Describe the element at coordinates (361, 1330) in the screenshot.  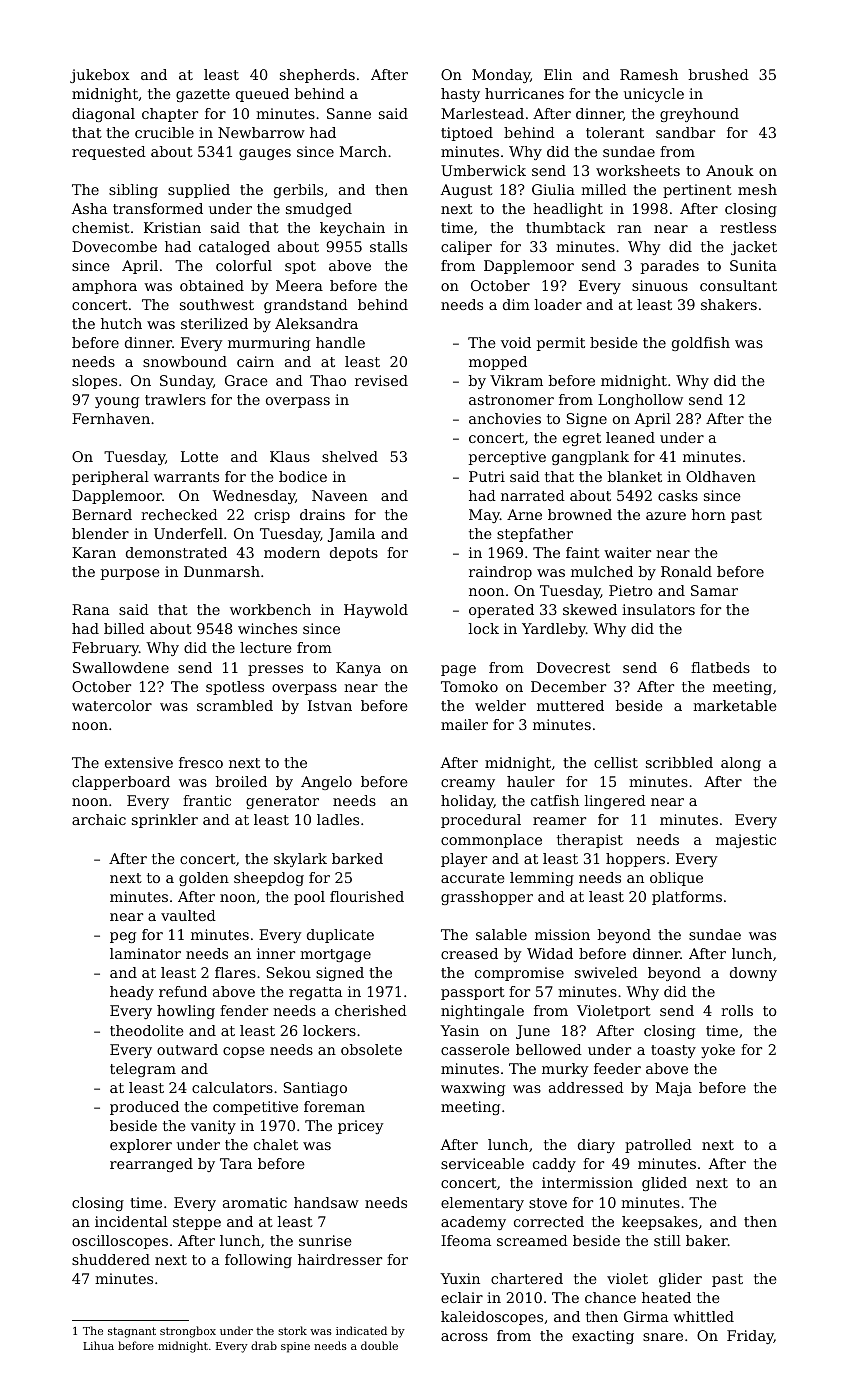
I see `indicated` at that location.
